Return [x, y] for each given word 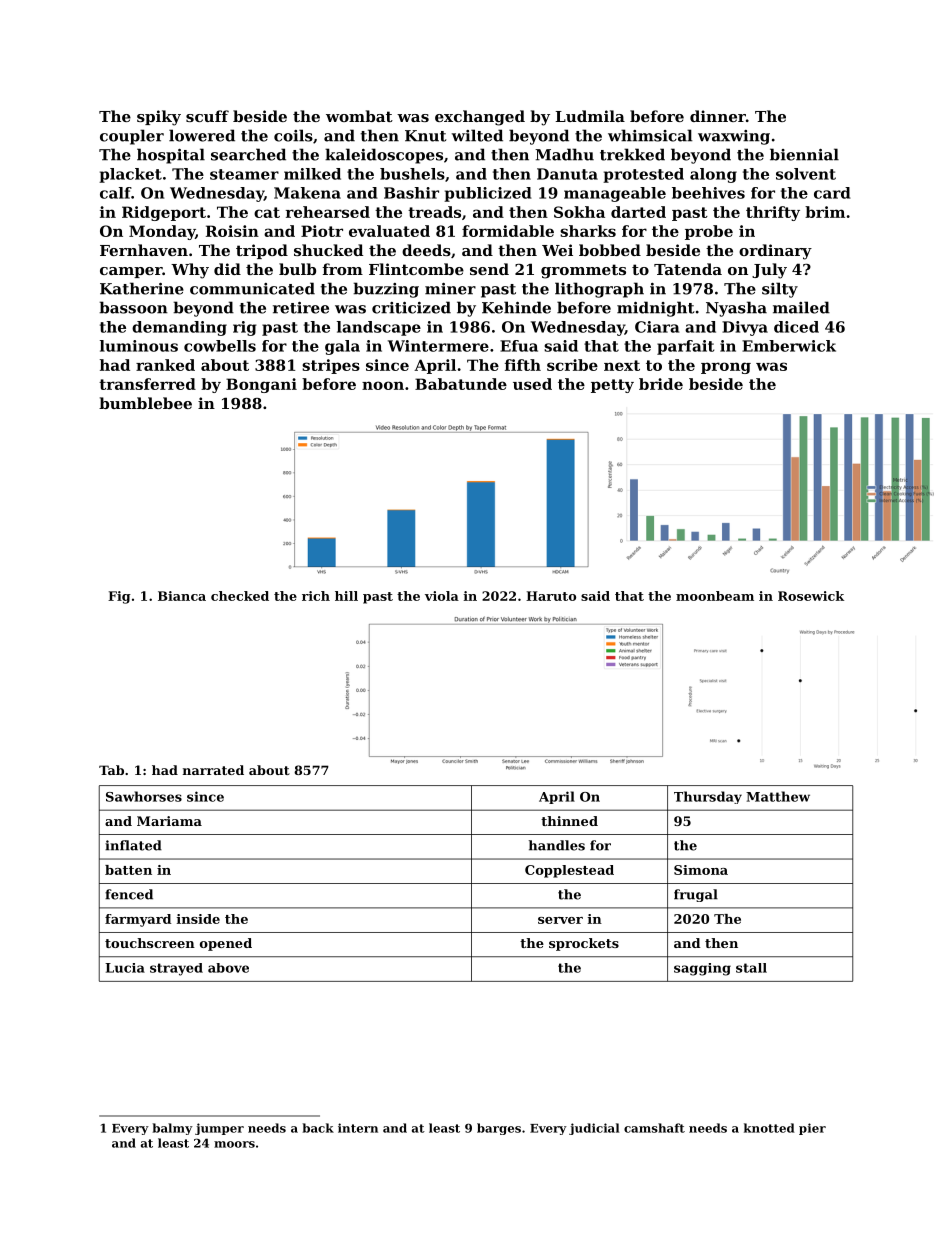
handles [557, 845]
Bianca [182, 596]
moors [234, 1144]
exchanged [480, 118]
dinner [718, 116]
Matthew [778, 796]
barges [499, 1129]
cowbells [220, 346]
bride [661, 384]
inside [198, 919]
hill [346, 596]
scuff [207, 116]
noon [383, 385]
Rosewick [811, 596]
